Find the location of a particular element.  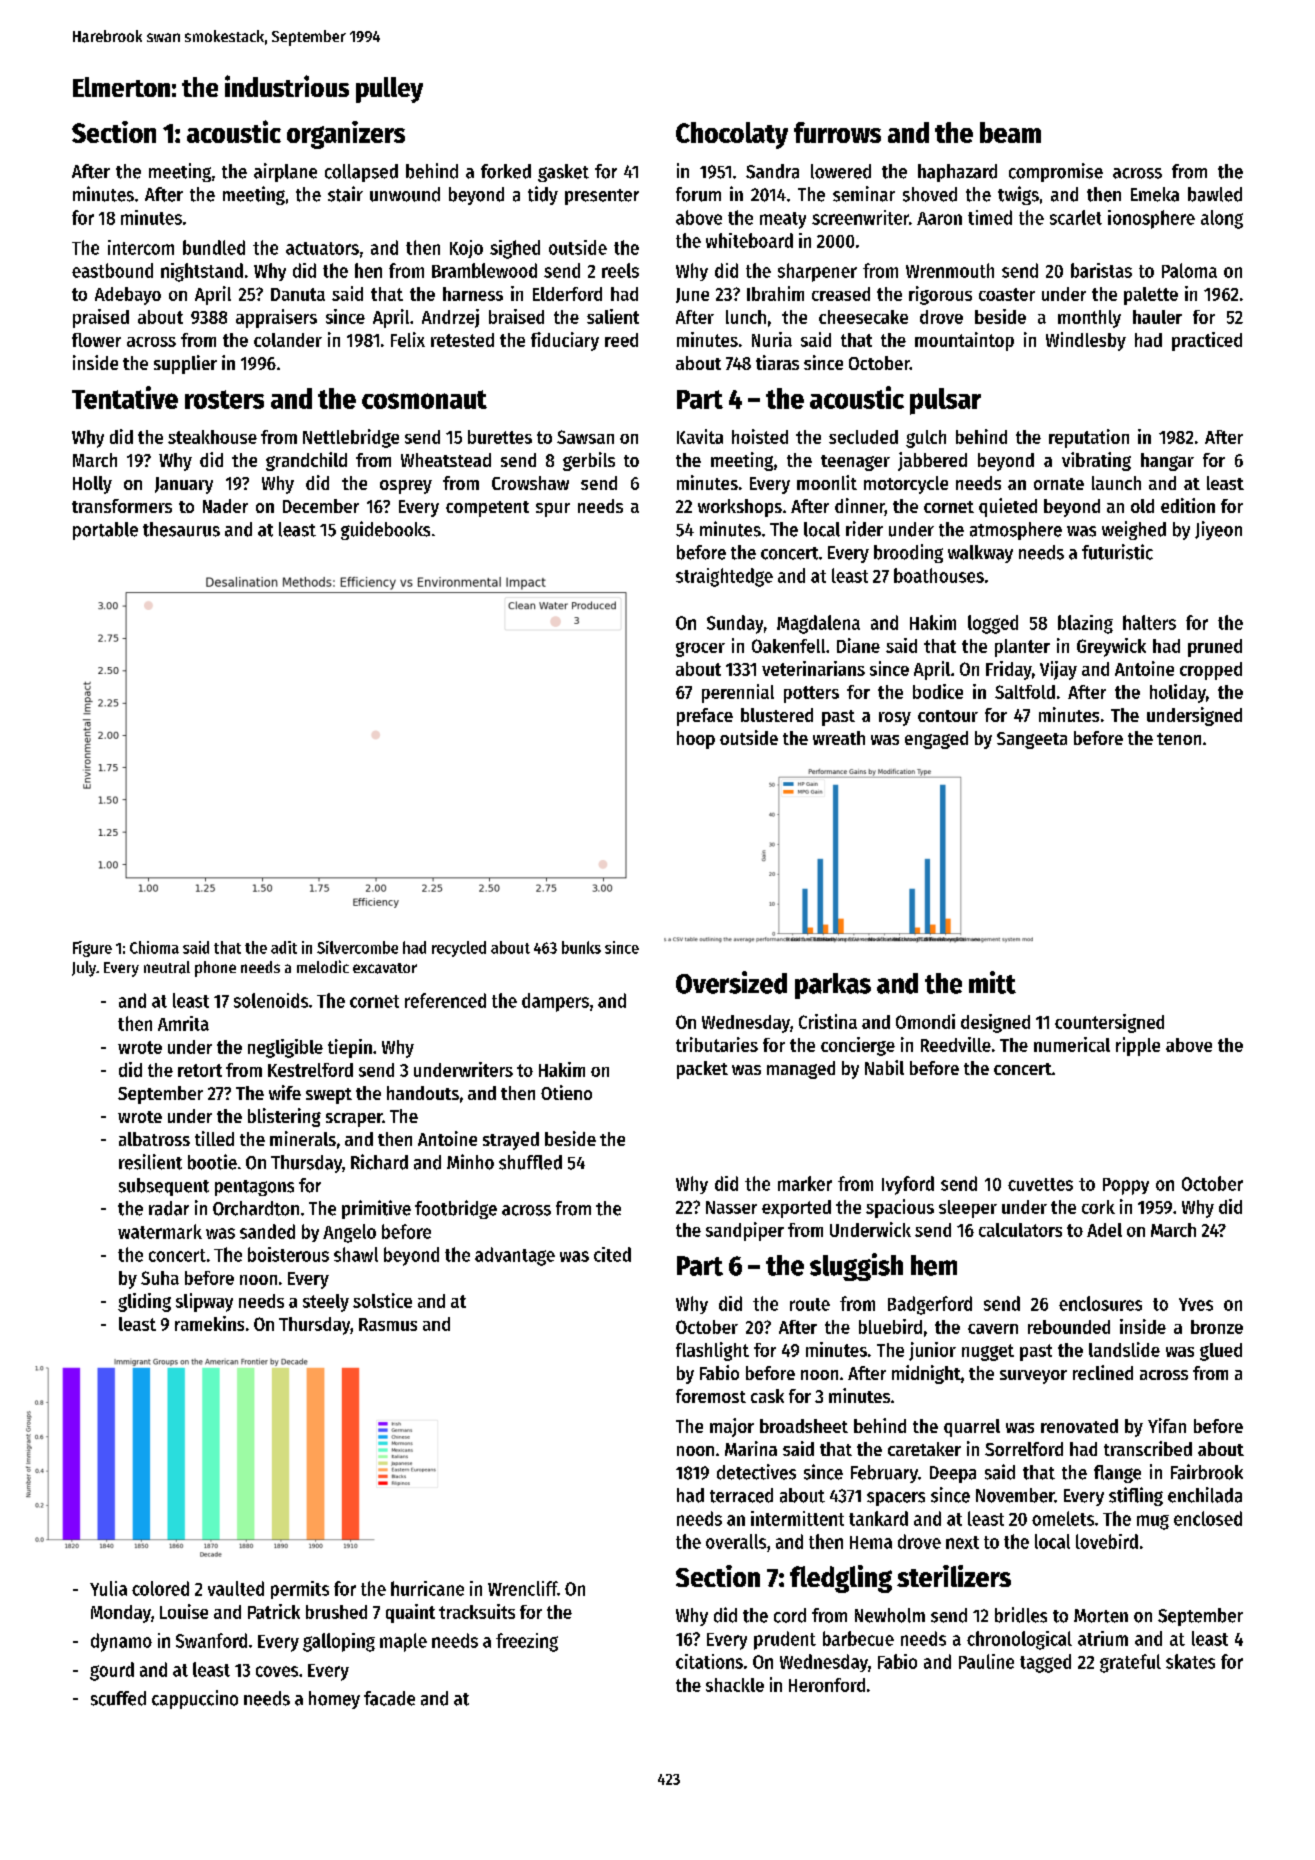

adit is located at coordinates (284, 947).
